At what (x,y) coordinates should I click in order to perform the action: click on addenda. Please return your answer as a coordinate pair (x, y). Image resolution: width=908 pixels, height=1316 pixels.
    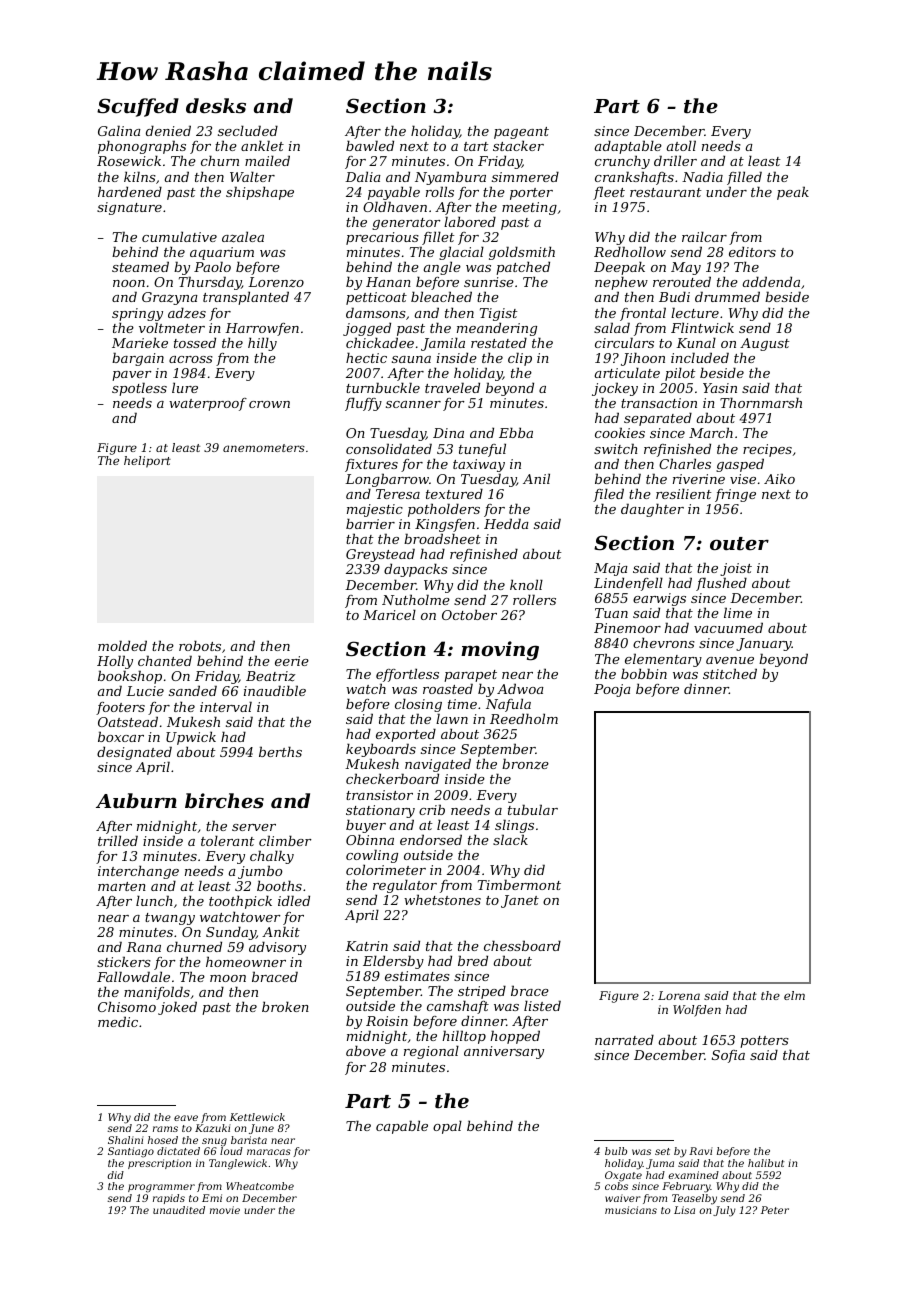
    Looking at the image, I should click on (771, 281).
